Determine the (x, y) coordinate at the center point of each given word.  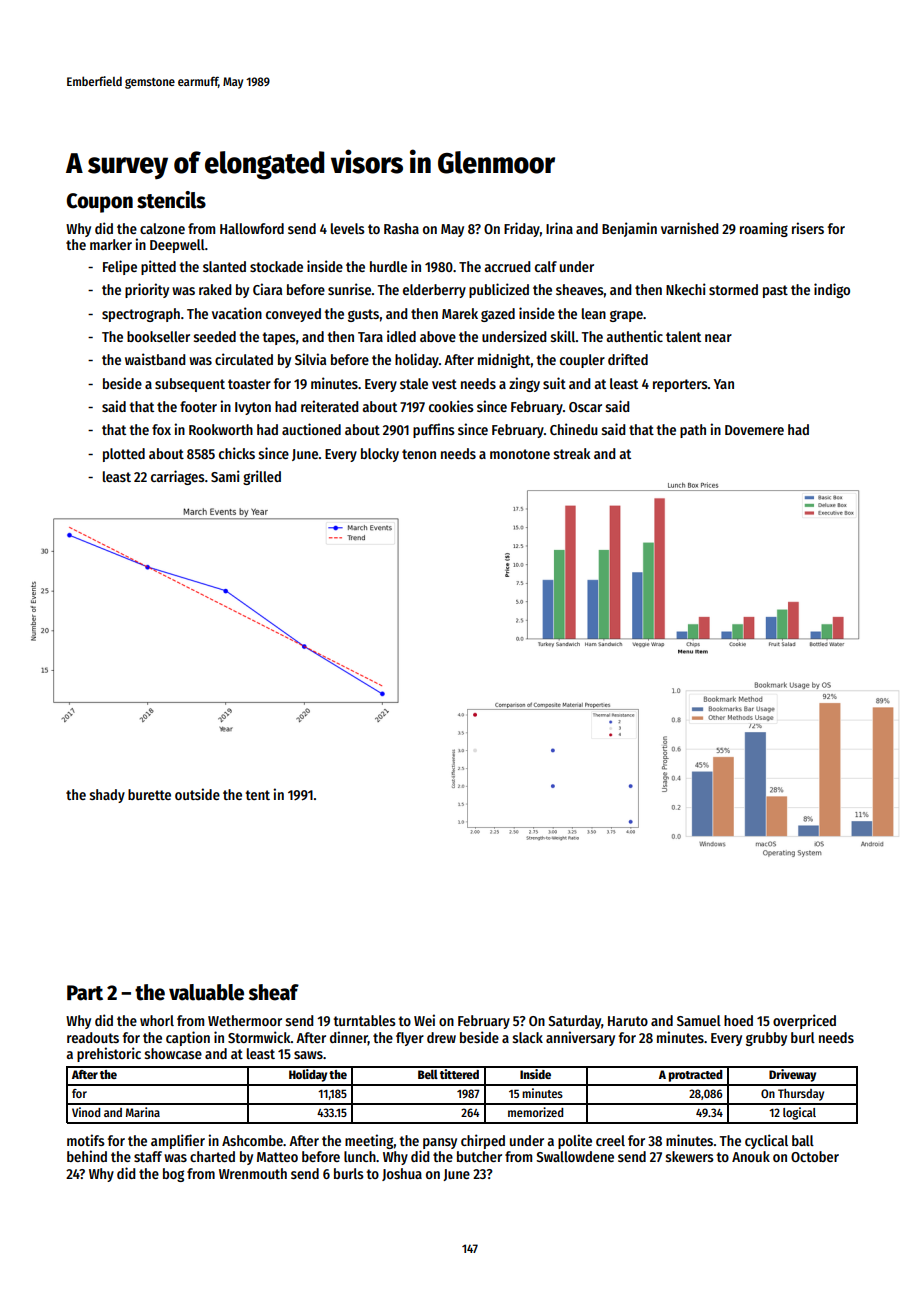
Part (85, 993)
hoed (738, 1020)
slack (528, 1037)
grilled (262, 477)
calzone (162, 228)
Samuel (699, 1020)
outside (197, 794)
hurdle (388, 266)
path (693, 431)
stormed (733, 289)
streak (572, 453)
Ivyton (253, 408)
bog (173, 1175)
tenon (419, 454)
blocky (380, 455)
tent (258, 795)
